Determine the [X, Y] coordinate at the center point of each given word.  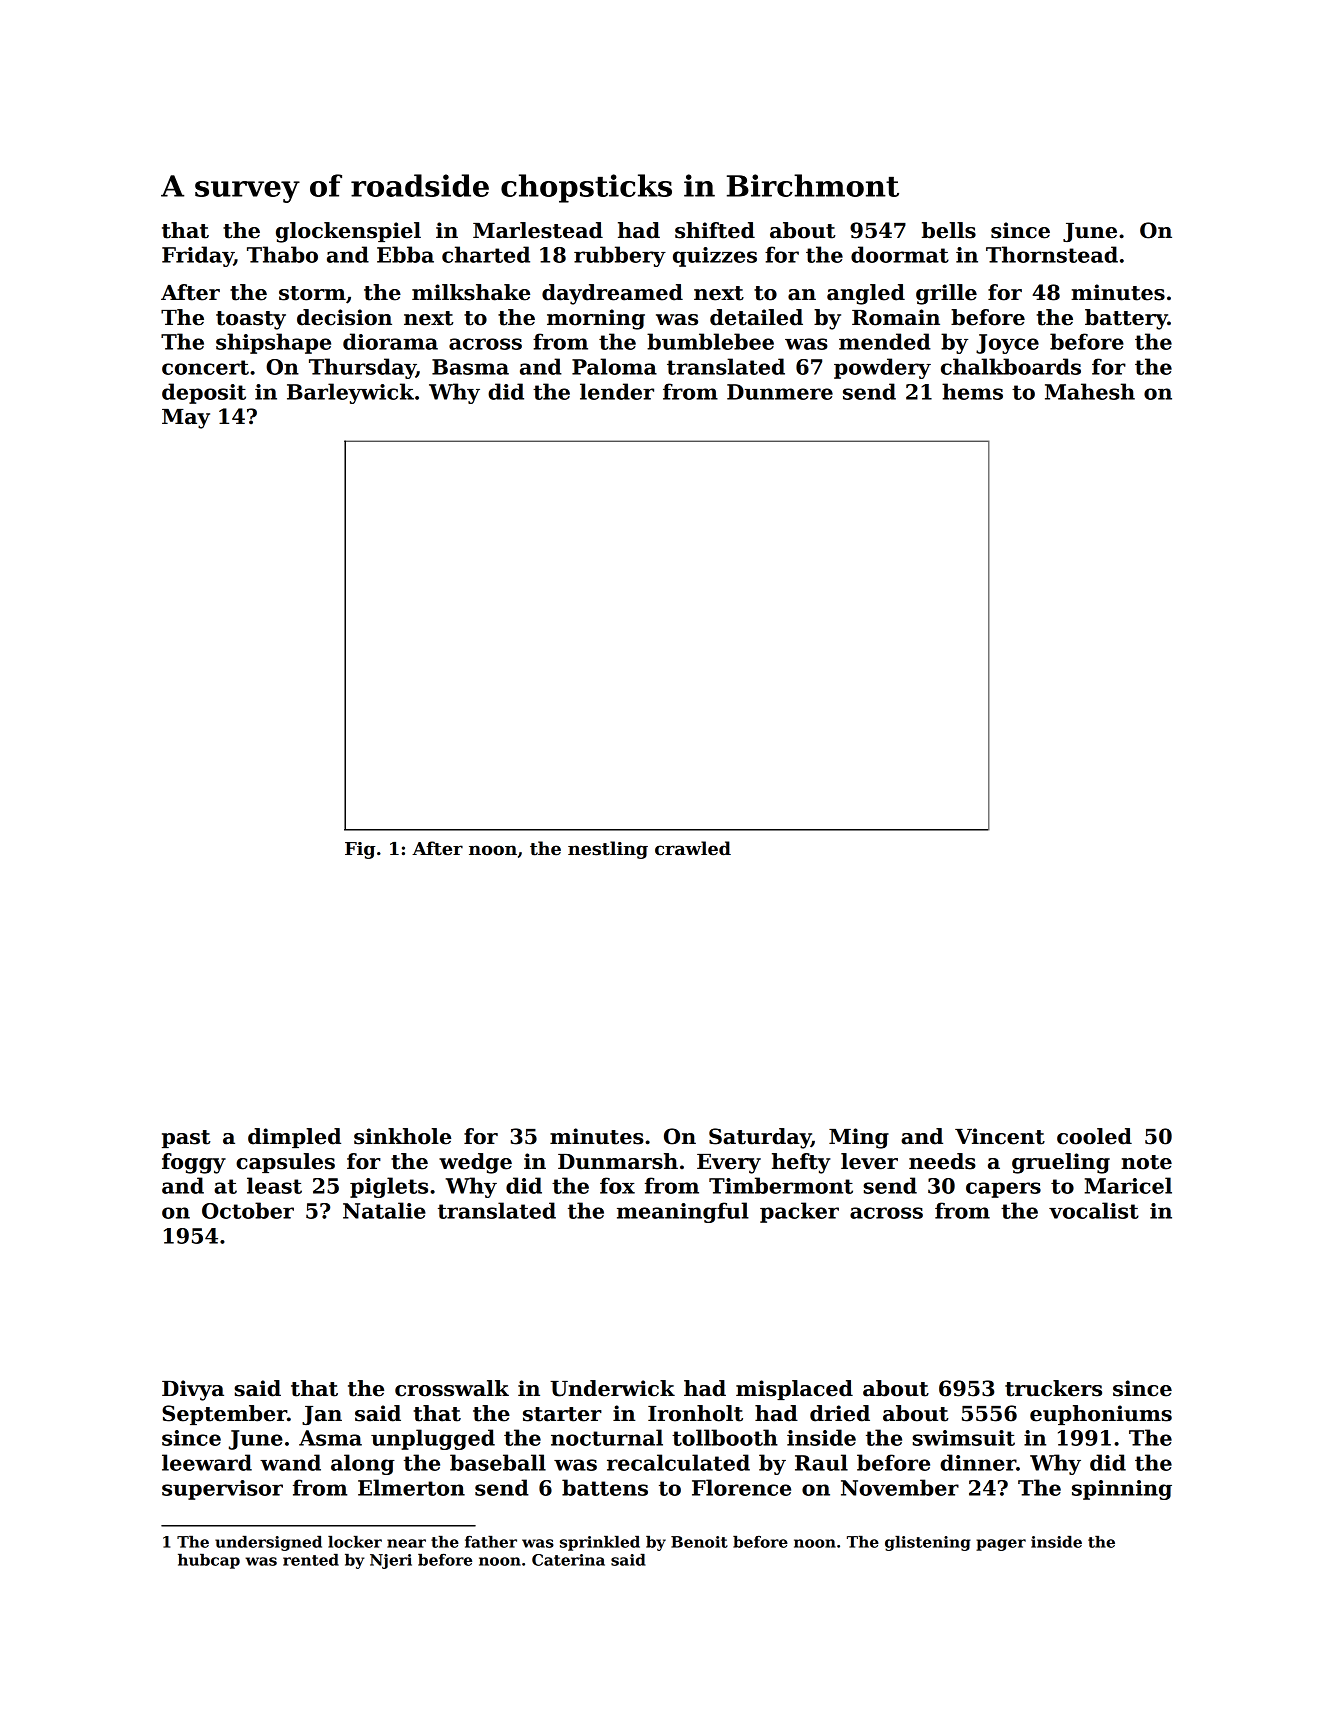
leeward [207, 1462]
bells [949, 230]
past [186, 1139]
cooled [1094, 1136]
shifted [715, 230]
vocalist [1094, 1210]
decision [344, 317]
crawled [693, 848]
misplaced [794, 1390]
